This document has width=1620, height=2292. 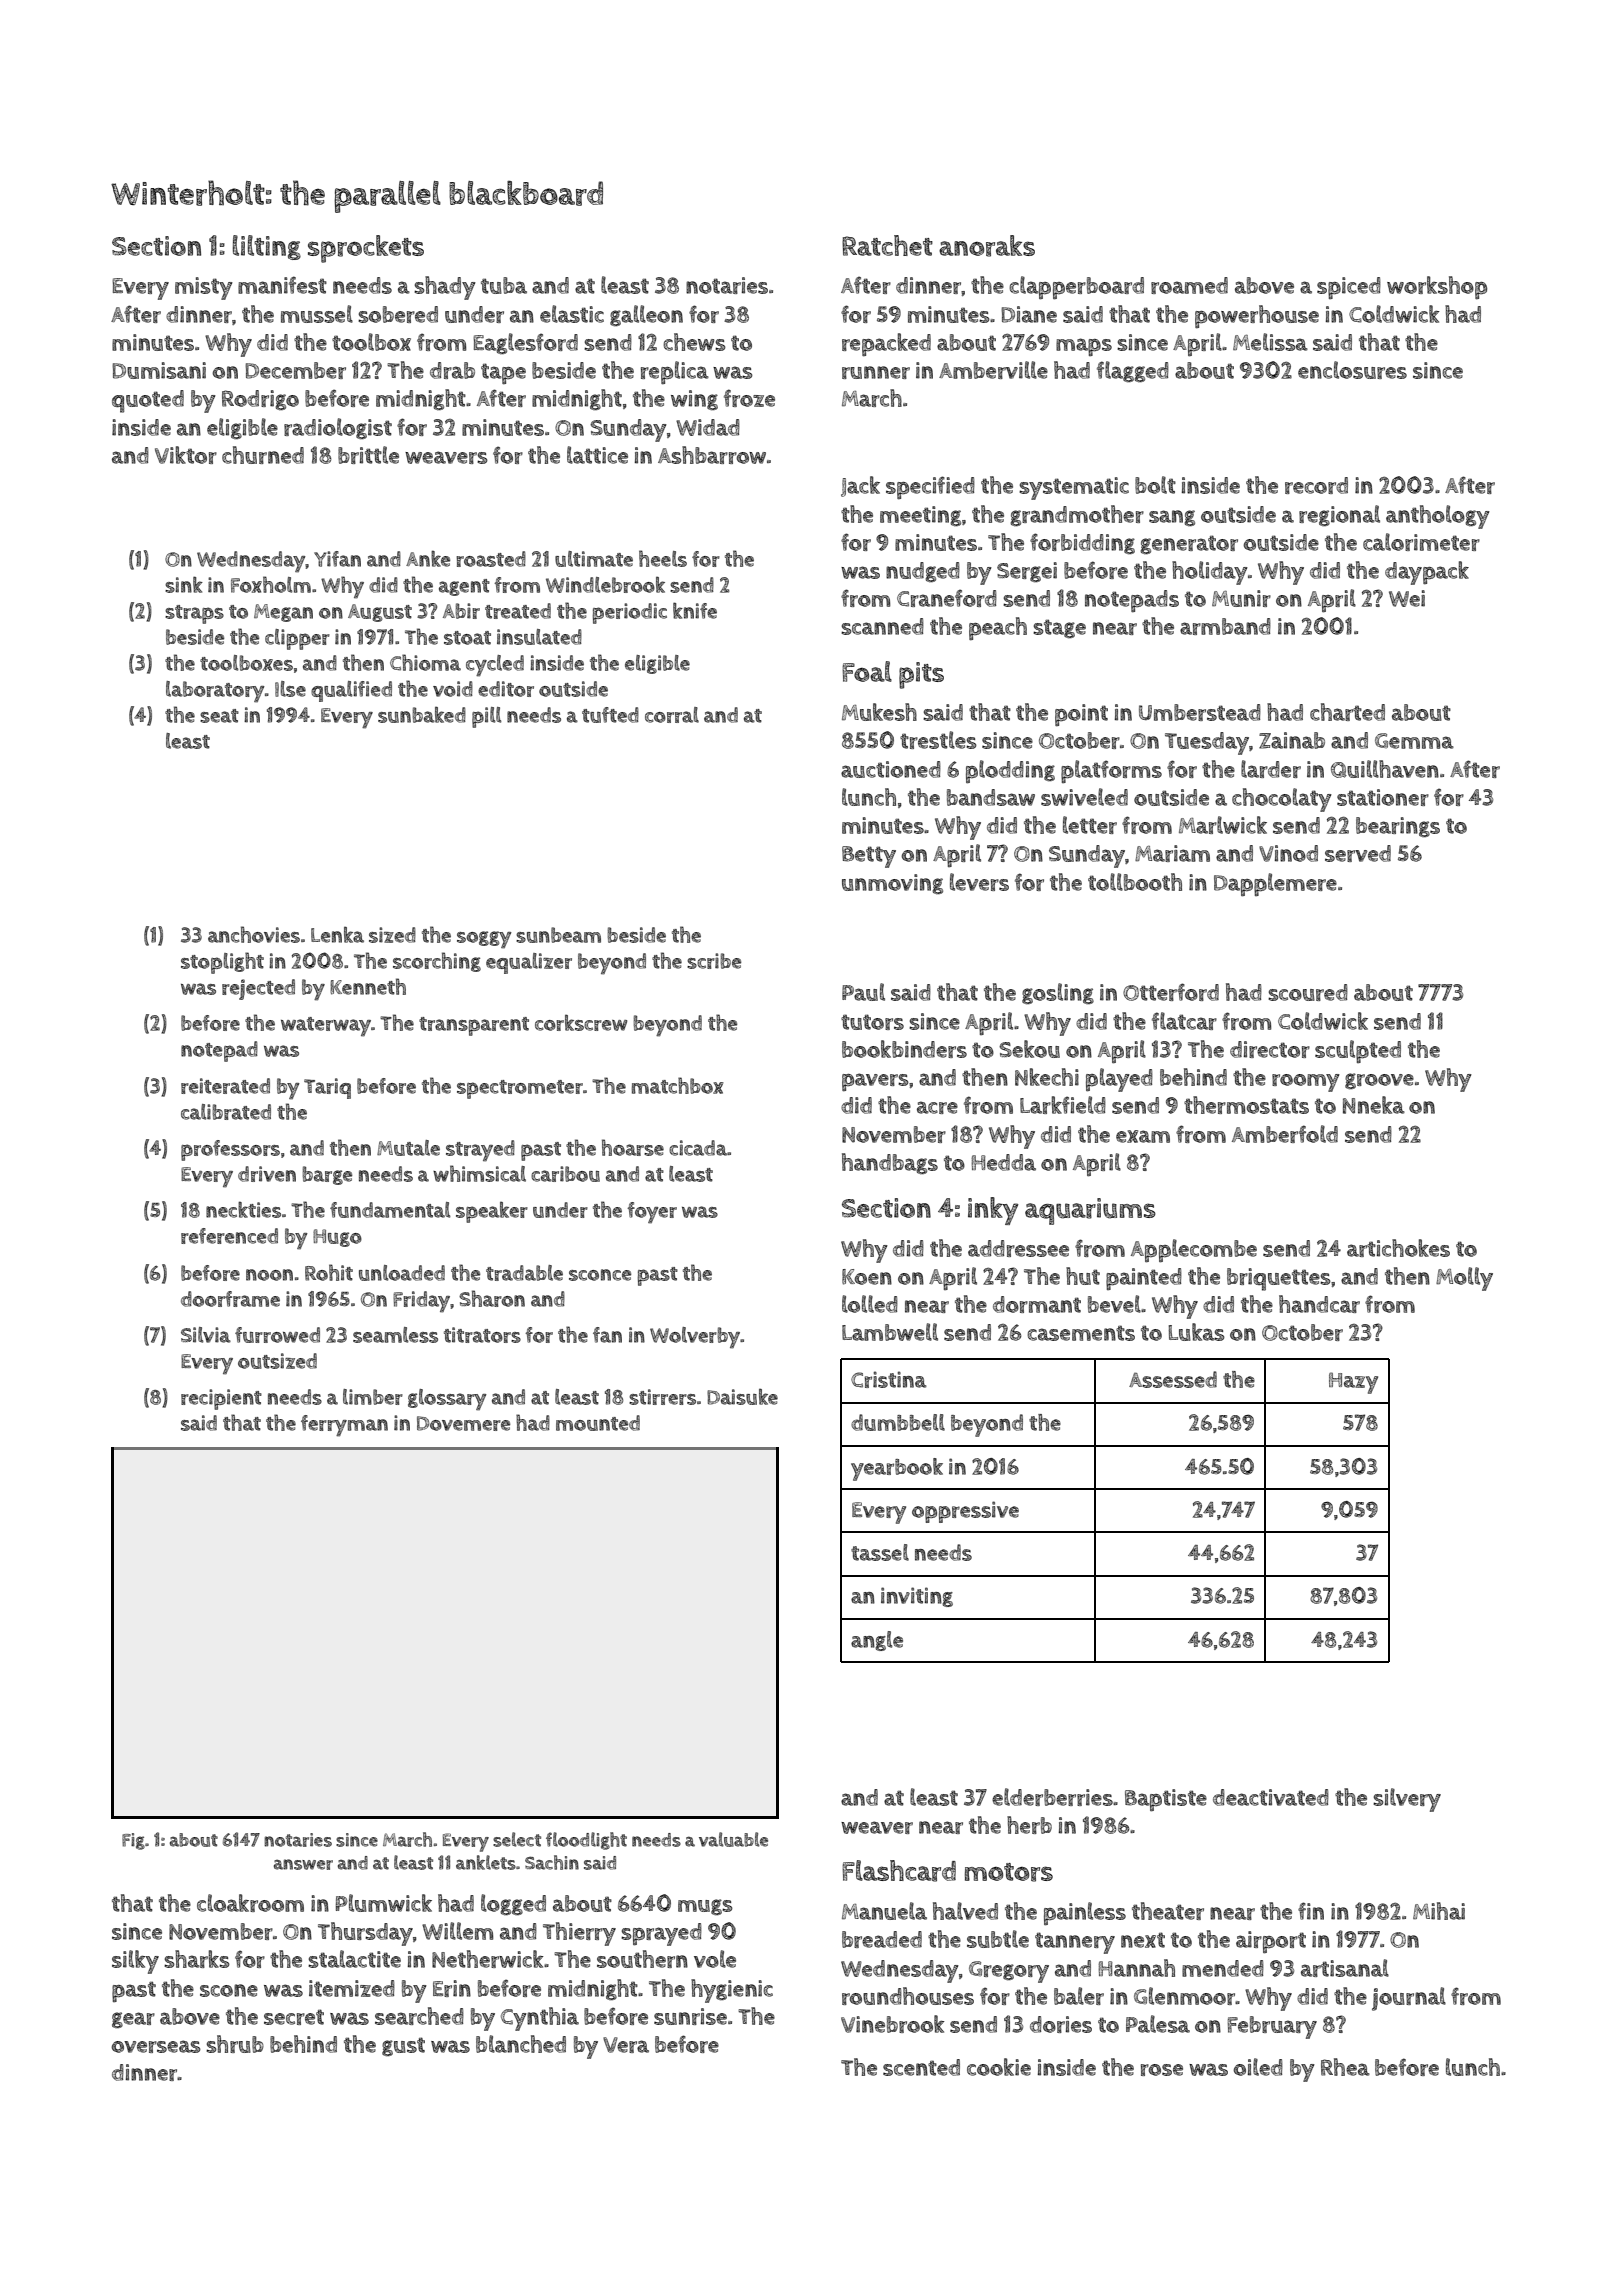 I want to click on repacked, so click(x=886, y=345).
